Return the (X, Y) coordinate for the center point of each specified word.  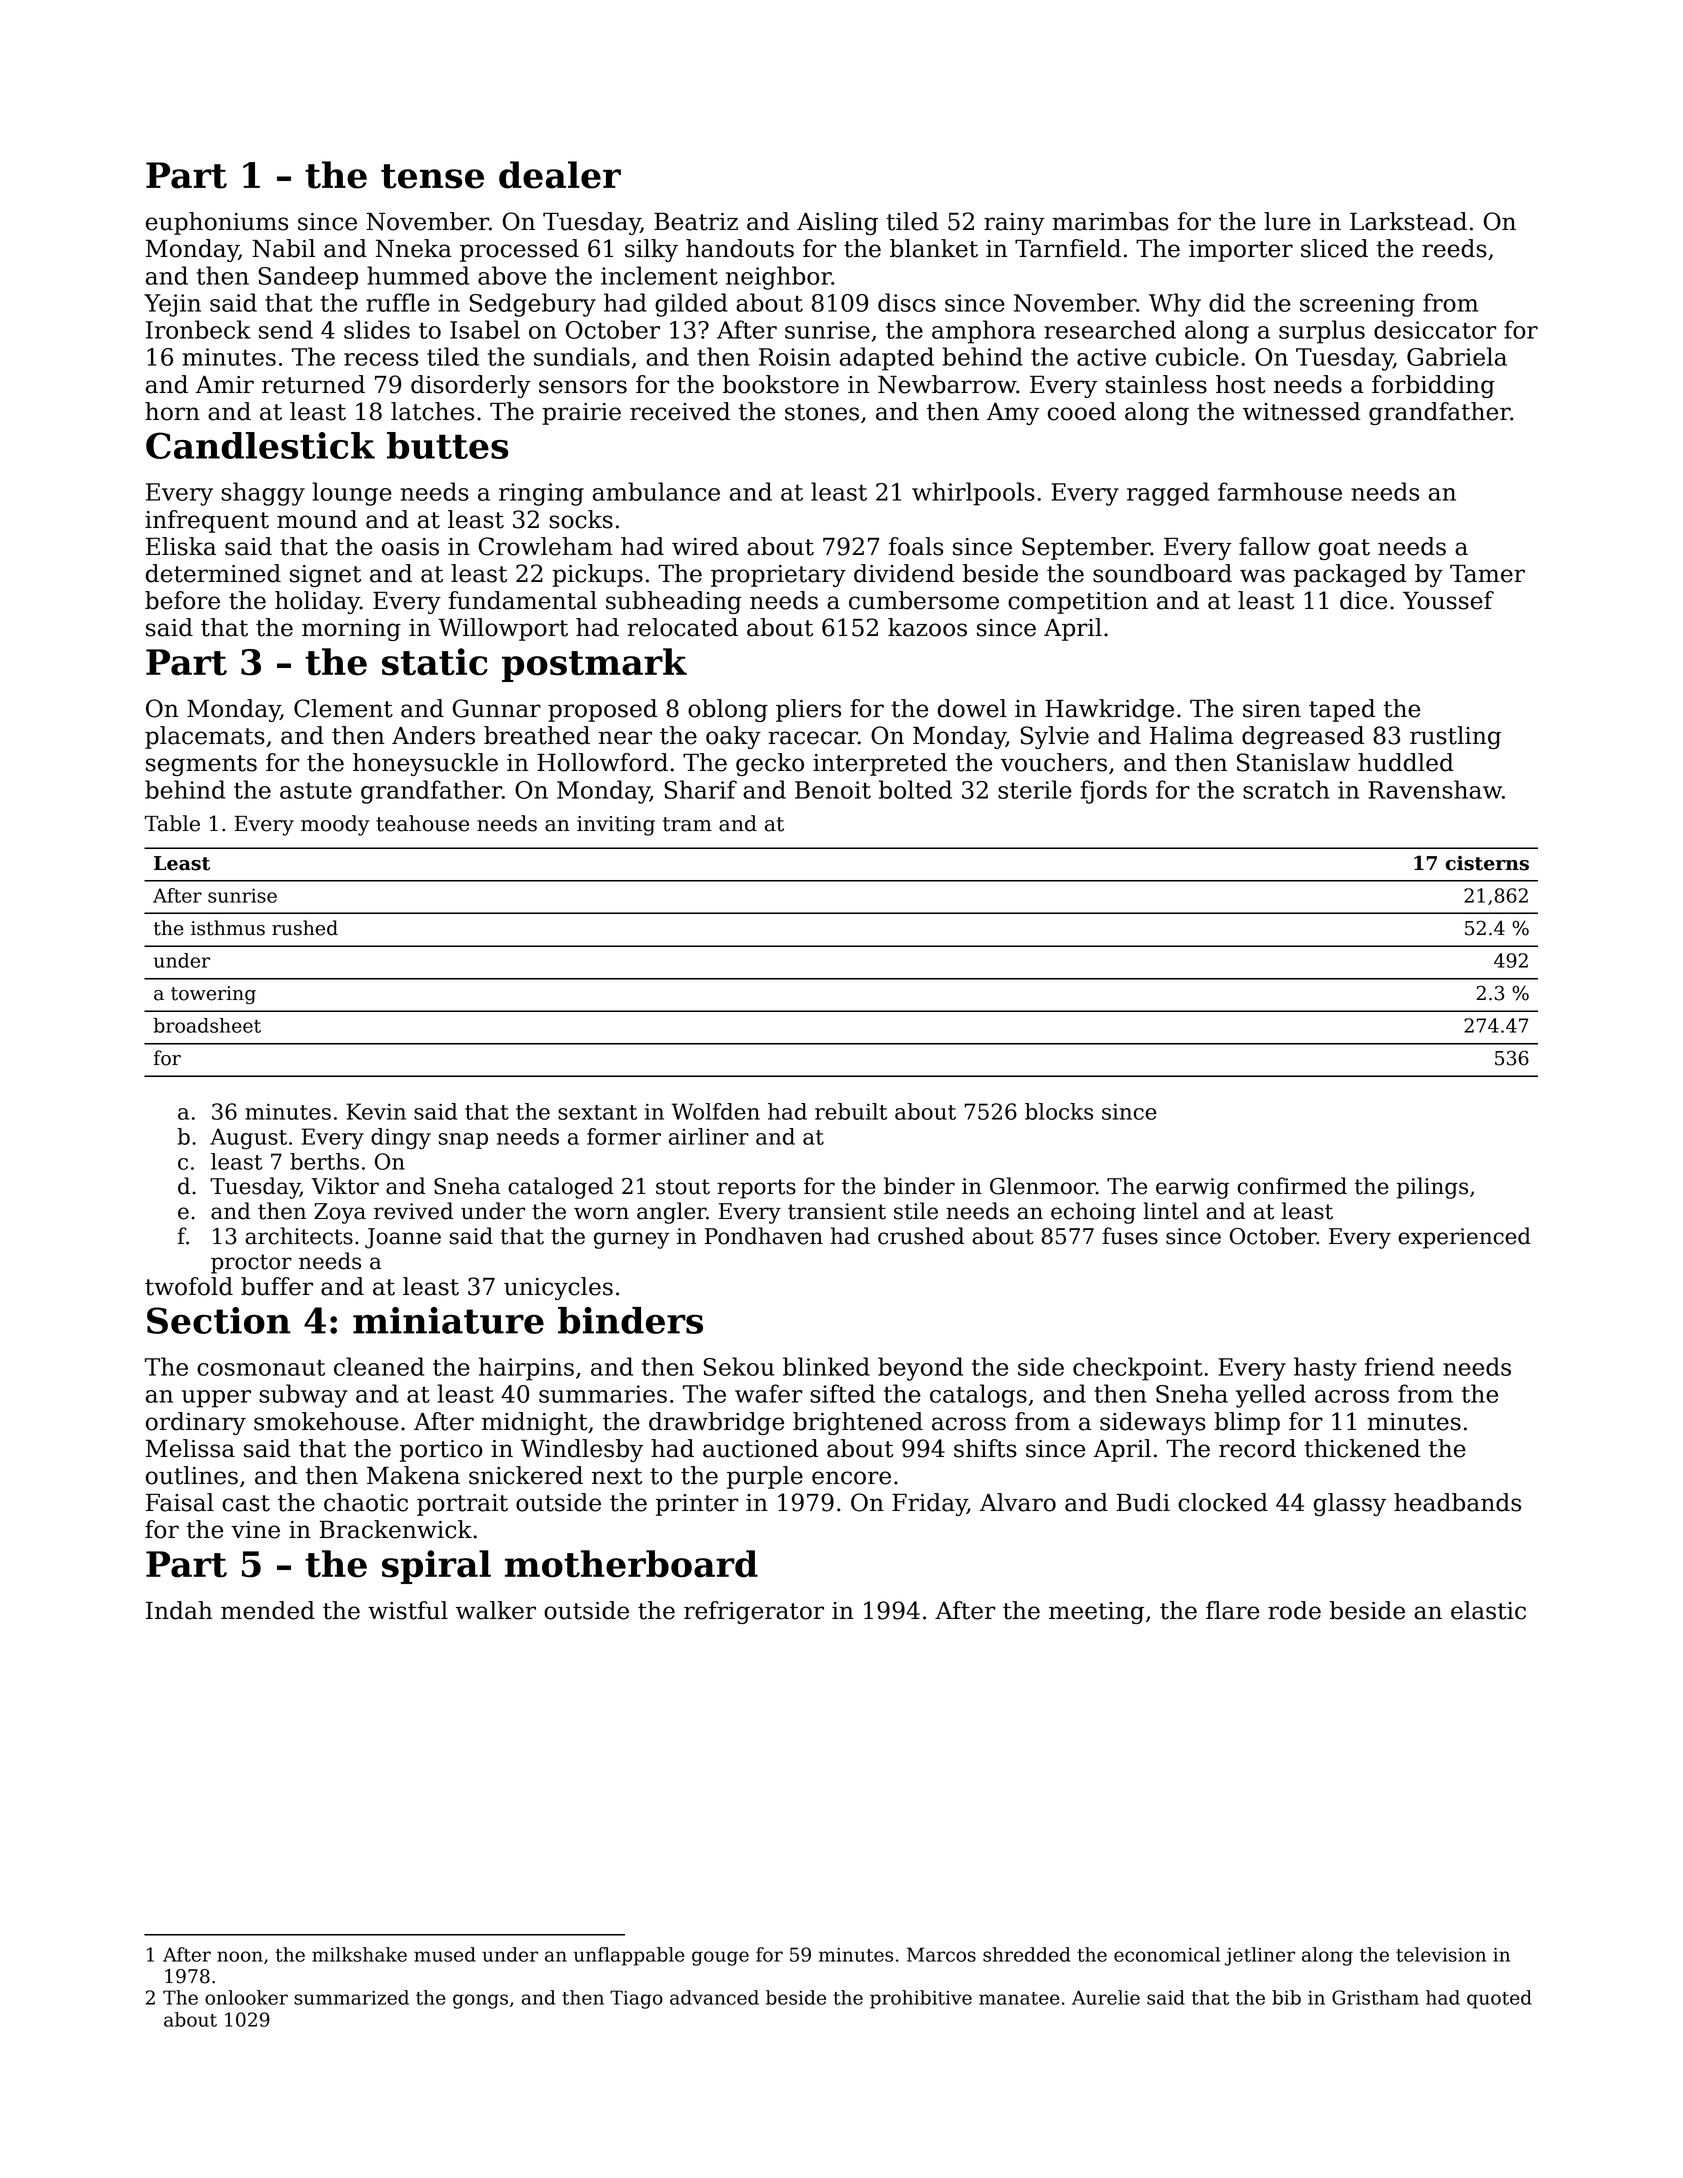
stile (916, 1211)
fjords (1114, 792)
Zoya (340, 1213)
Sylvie (1055, 737)
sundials (582, 356)
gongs (480, 2001)
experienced (1464, 1238)
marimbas (1110, 221)
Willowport (503, 629)
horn (172, 411)
